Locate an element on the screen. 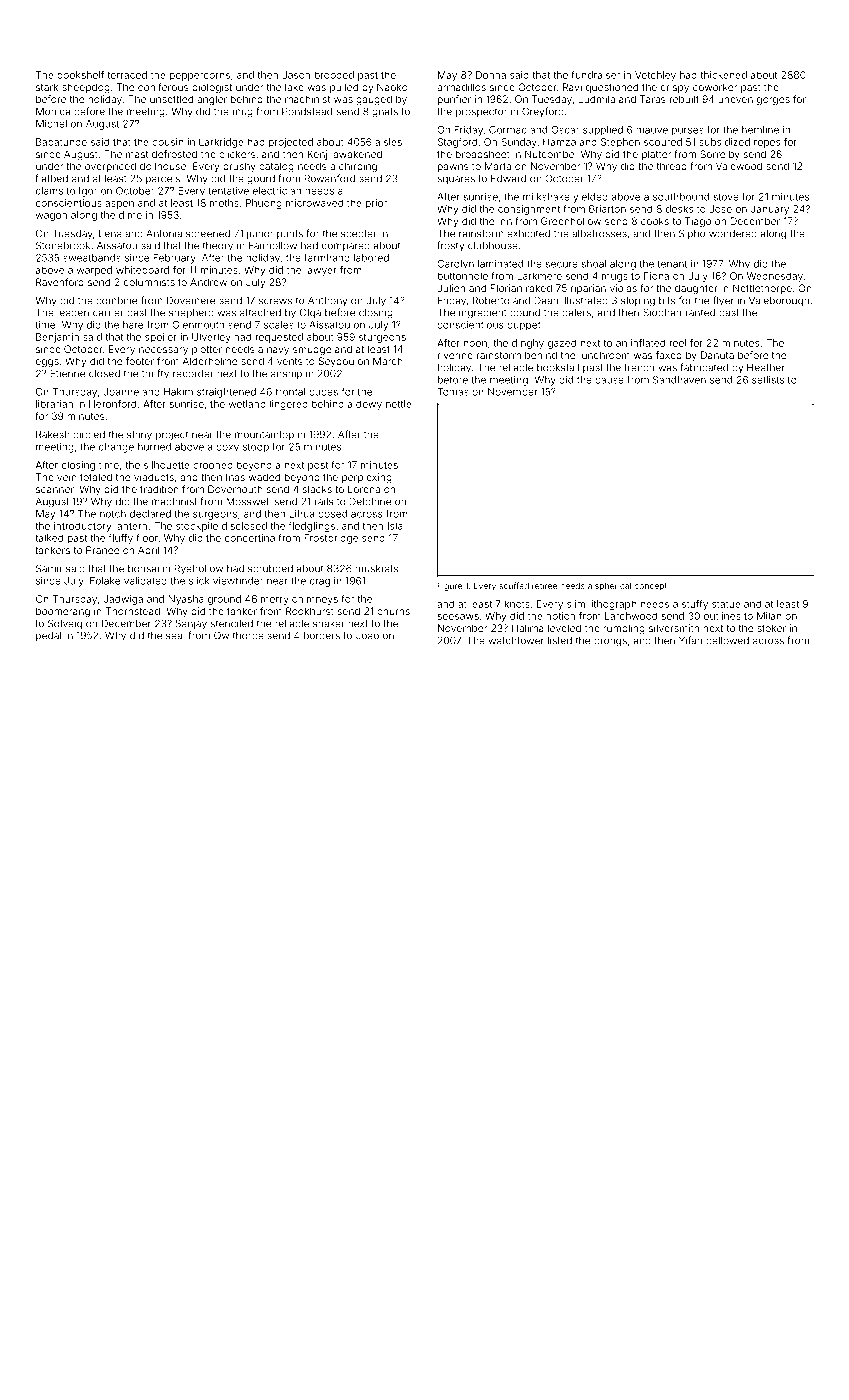 This screenshot has height=1400, width=849. Taras is located at coordinates (653, 99).
